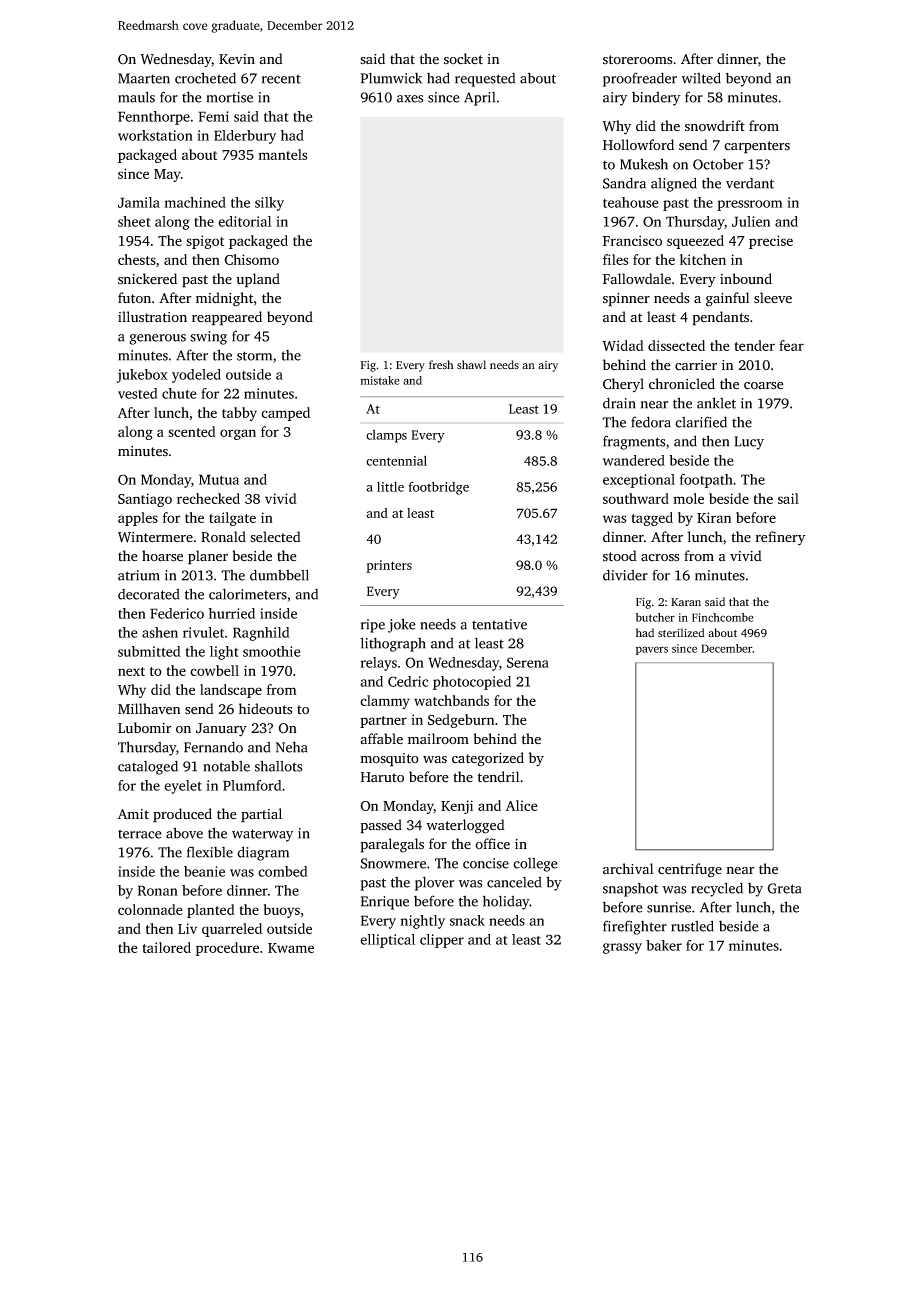  I want to click on Liv, so click(187, 928).
